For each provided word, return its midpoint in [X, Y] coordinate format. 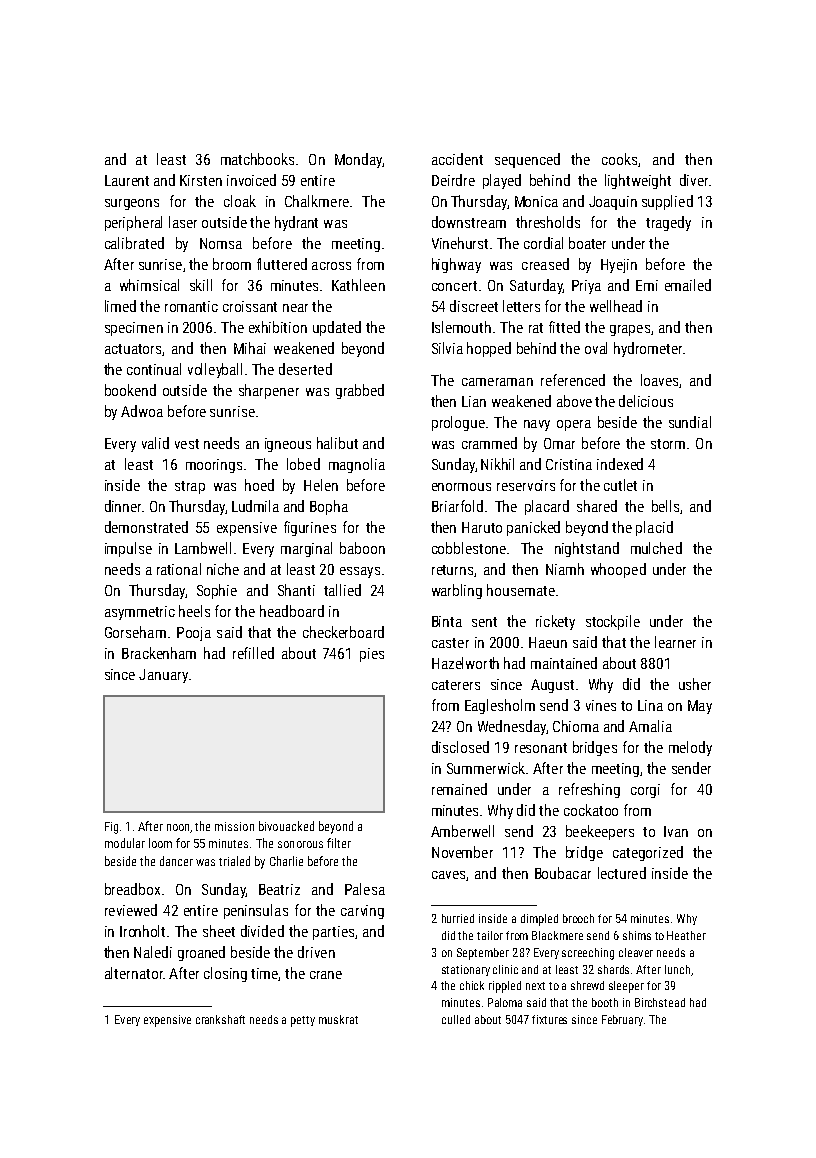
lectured [622, 873]
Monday [358, 160]
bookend [130, 390]
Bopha [329, 507]
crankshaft [220, 1019]
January [163, 676]
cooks [619, 159]
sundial [690, 422]
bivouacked [286, 826]
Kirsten [201, 180]
